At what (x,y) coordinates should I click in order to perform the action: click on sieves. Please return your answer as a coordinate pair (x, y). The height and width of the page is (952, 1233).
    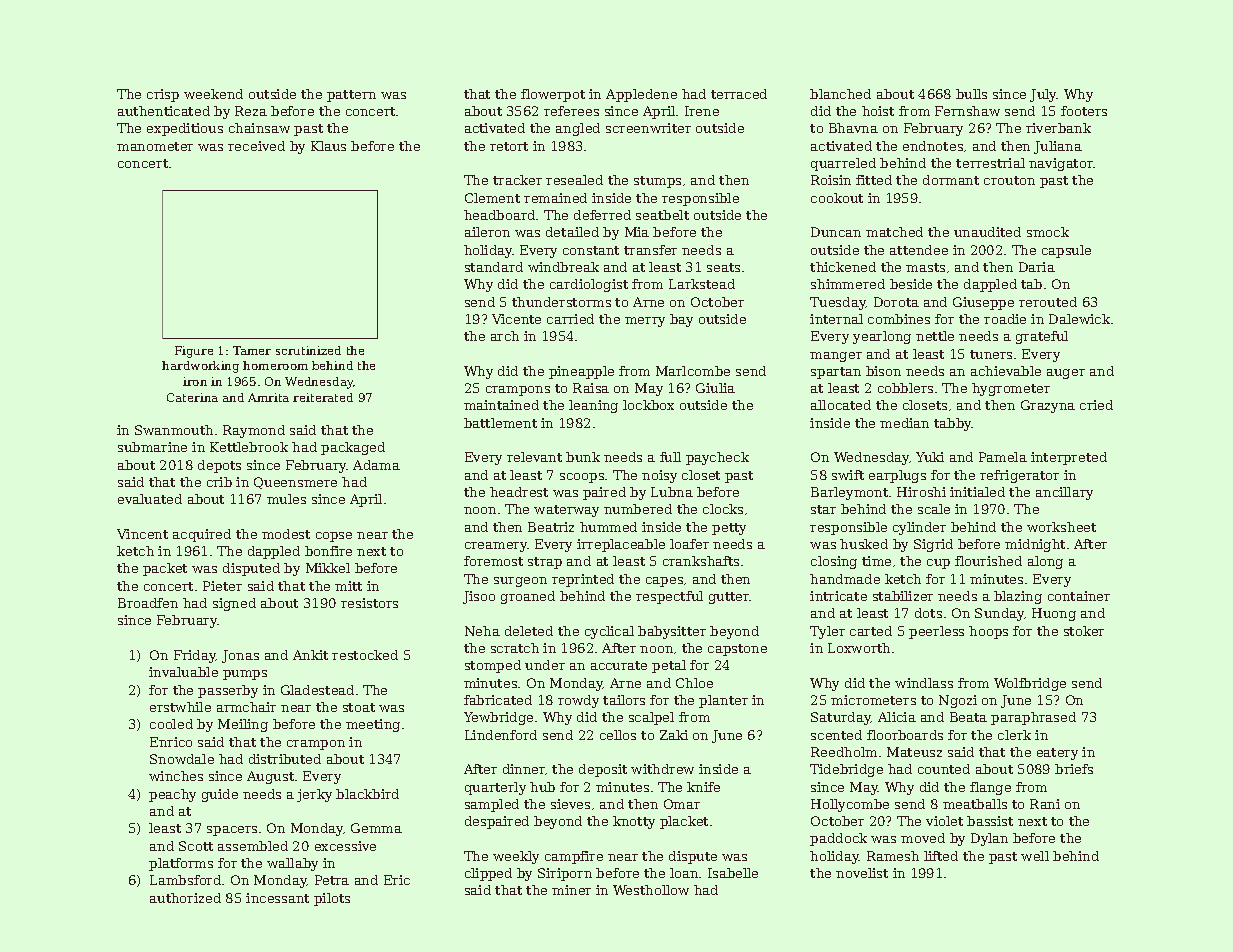
    Looking at the image, I should click on (570, 804).
